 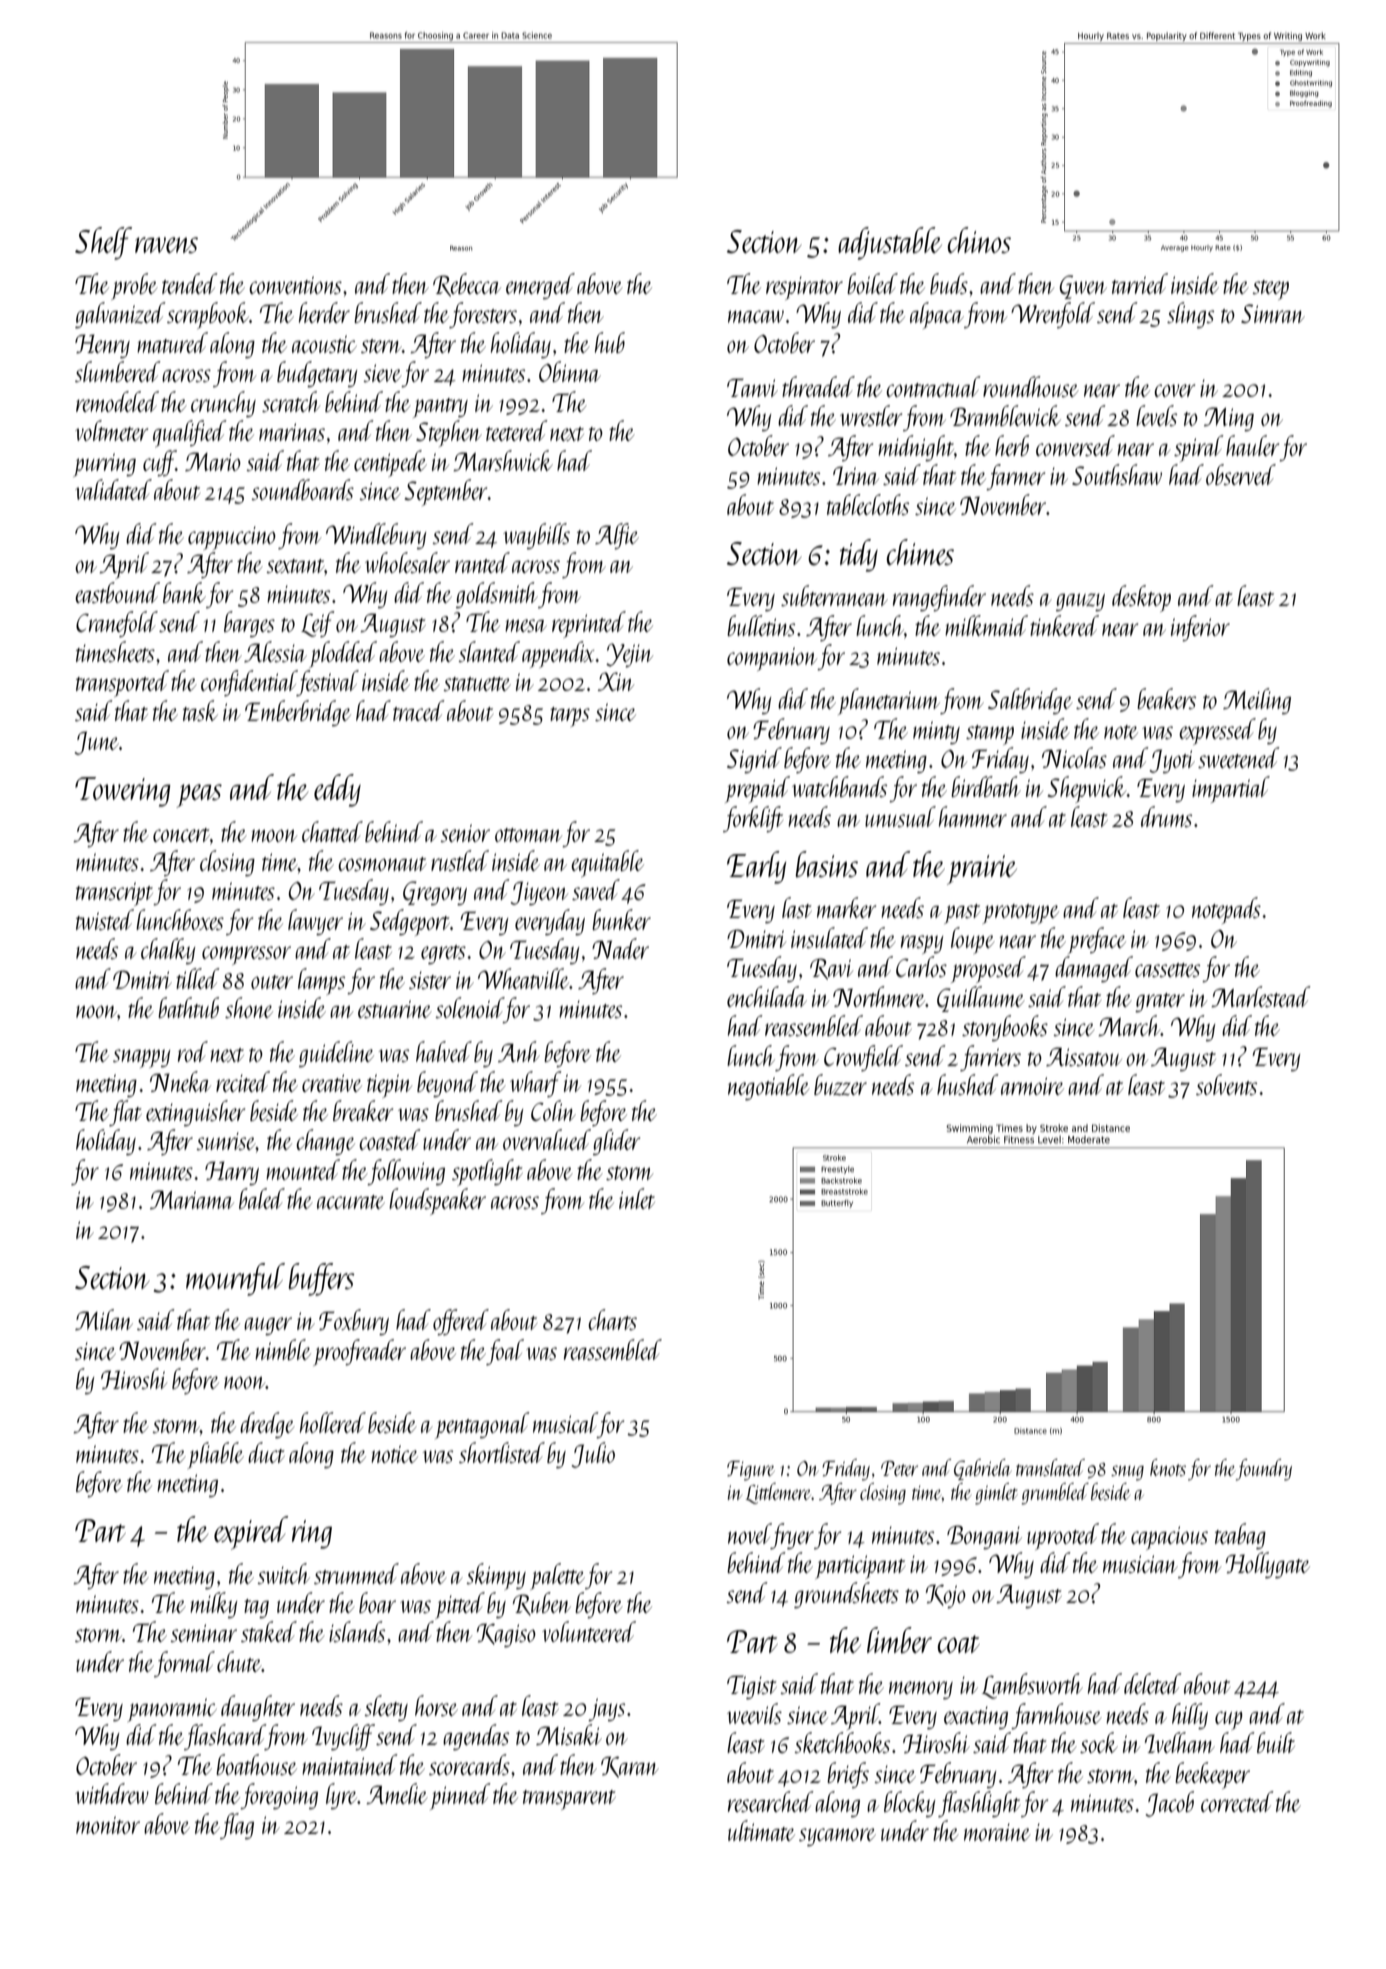 What do you see at coordinates (528, 835) in the page?
I see `ottoman` at bounding box center [528, 835].
